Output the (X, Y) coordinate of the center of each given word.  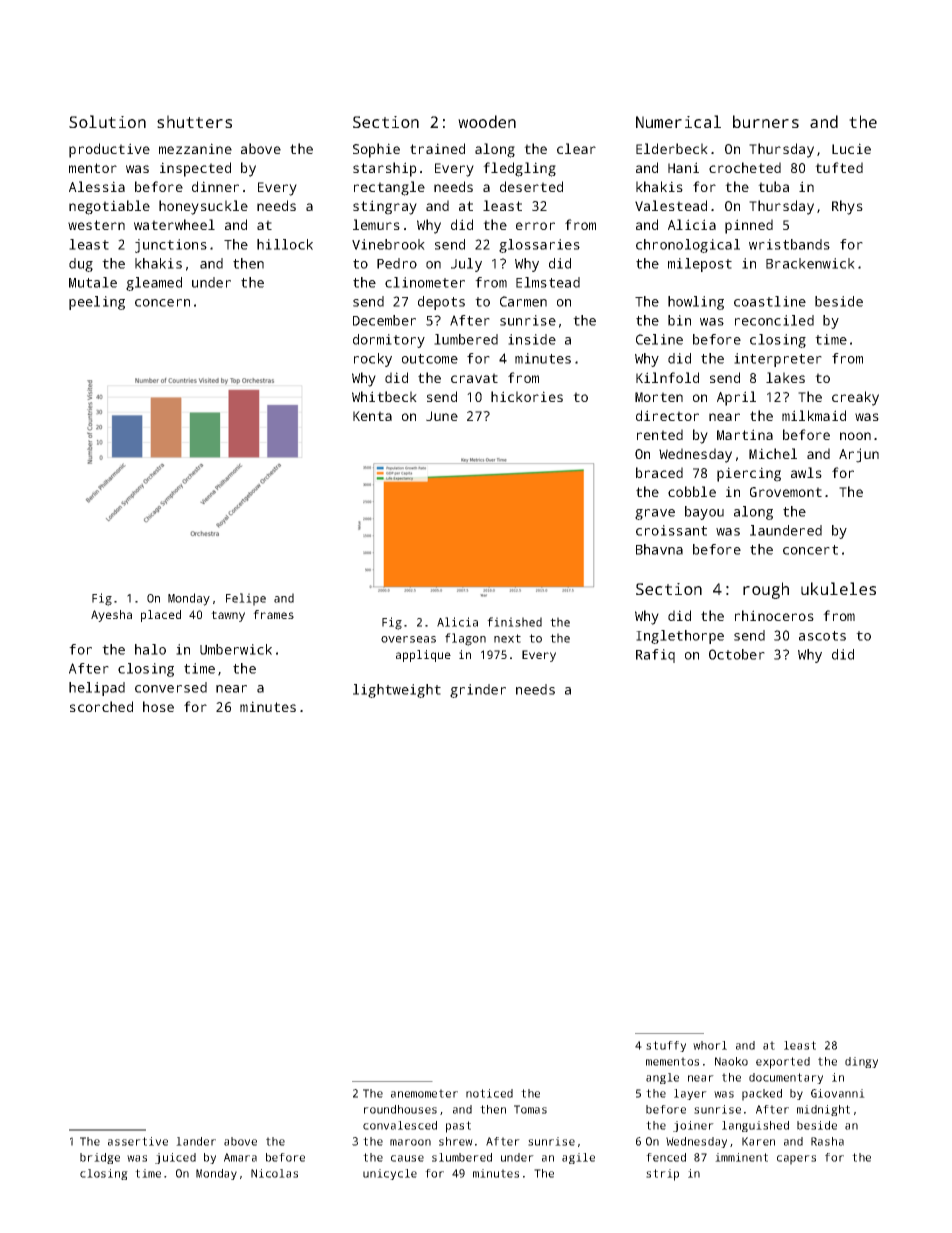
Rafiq (655, 656)
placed (161, 616)
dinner (215, 186)
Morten (659, 397)
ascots (822, 636)
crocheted (745, 167)
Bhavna (659, 549)
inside (532, 339)
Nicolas (274, 1173)
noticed (489, 1093)
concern (162, 303)
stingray (385, 207)
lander (196, 1141)
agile (578, 1158)
